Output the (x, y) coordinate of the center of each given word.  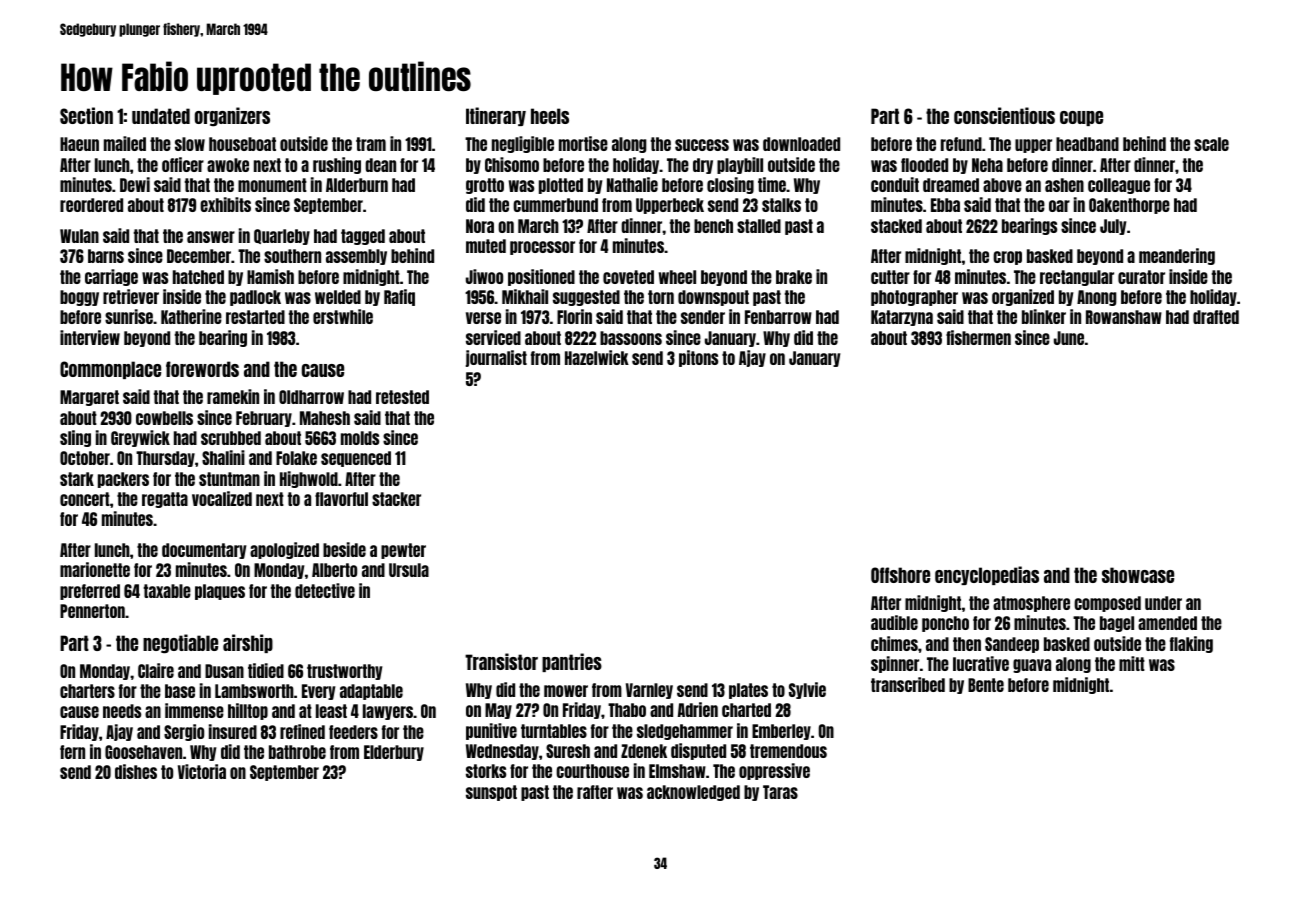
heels (550, 116)
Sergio (184, 732)
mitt (1132, 663)
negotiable (180, 644)
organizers (232, 117)
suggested (586, 298)
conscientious (1004, 115)
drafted (1216, 317)
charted (746, 710)
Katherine (191, 316)
